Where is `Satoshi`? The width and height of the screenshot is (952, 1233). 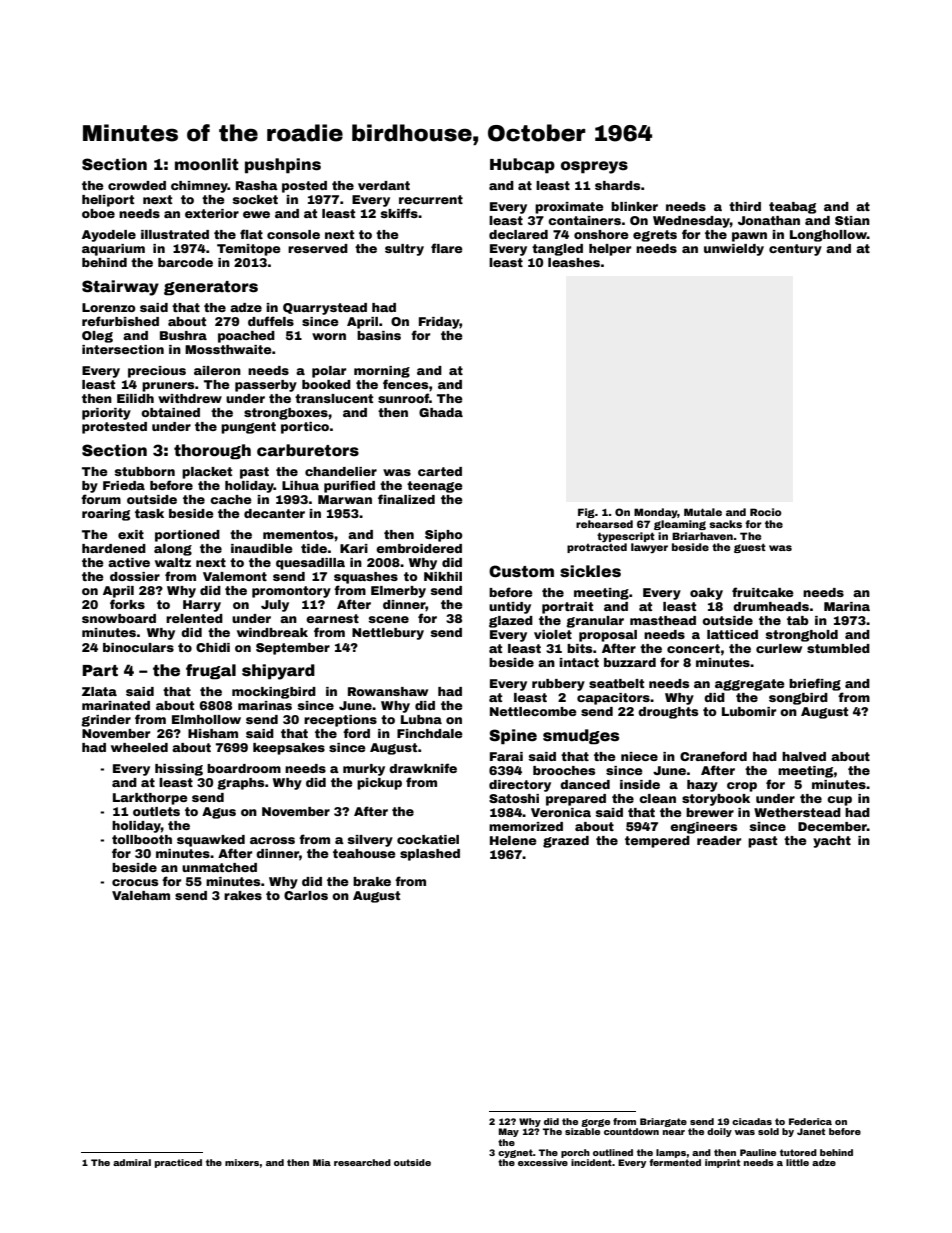 Satoshi is located at coordinates (514, 798).
